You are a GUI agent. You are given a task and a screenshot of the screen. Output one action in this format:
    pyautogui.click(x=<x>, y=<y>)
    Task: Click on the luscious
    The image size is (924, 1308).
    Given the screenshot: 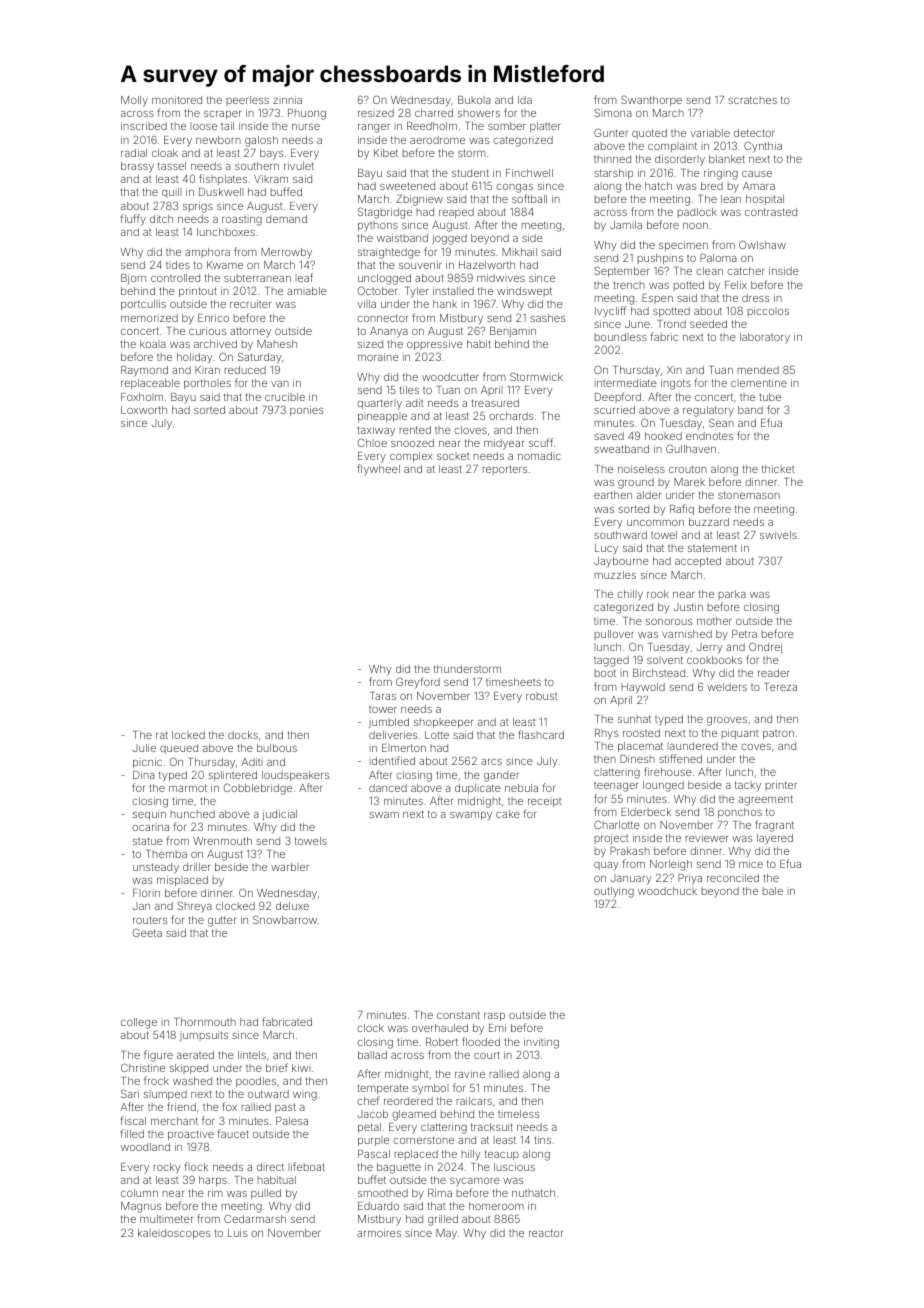 What is the action you would take?
    pyautogui.click(x=514, y=1167)
